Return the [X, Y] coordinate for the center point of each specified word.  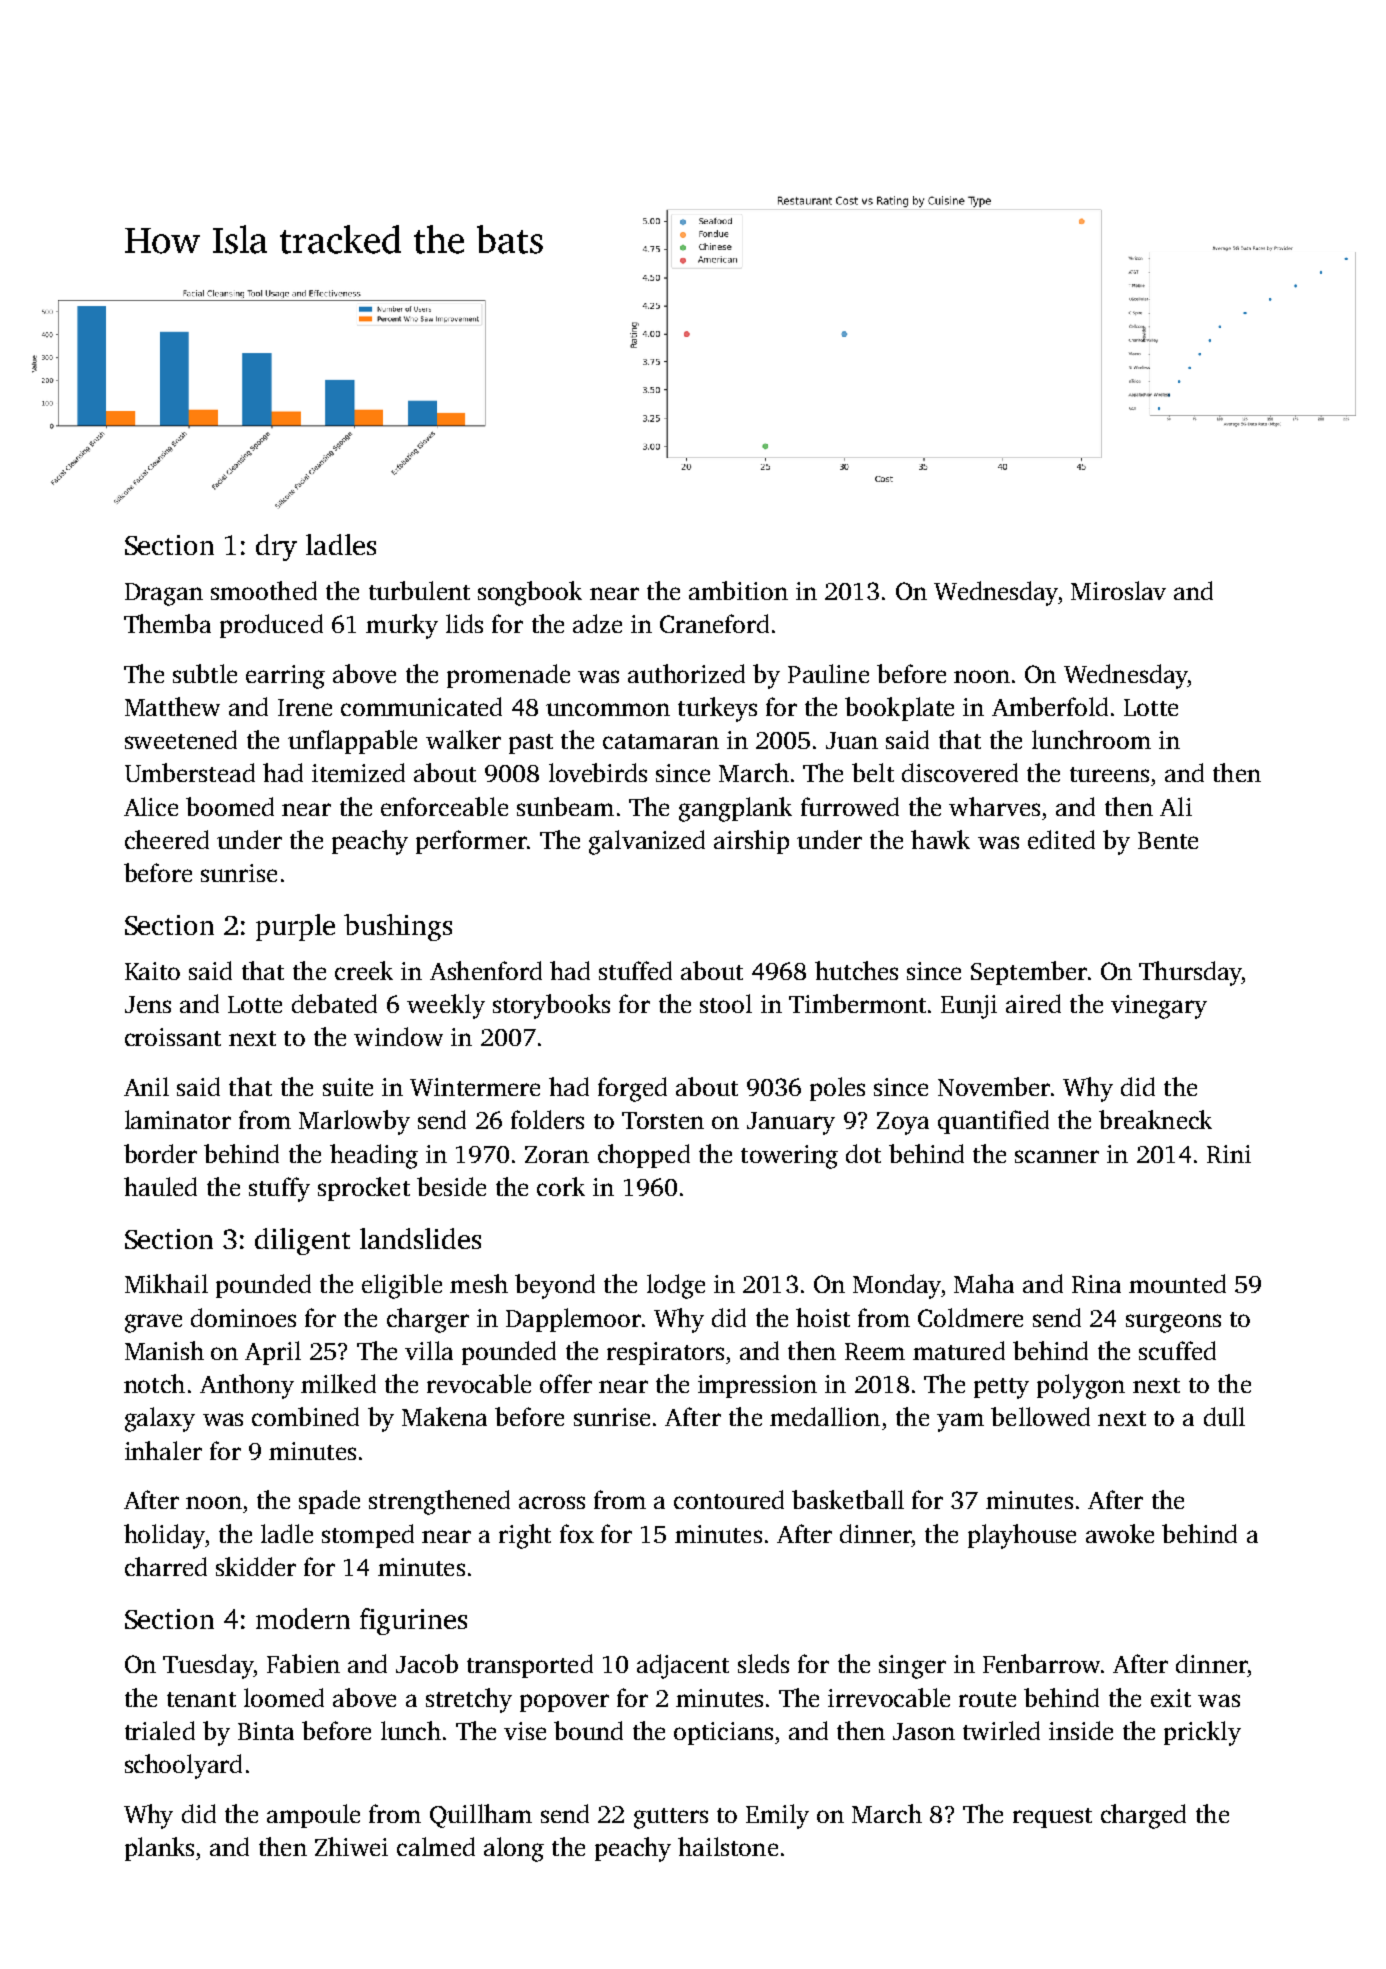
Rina [1096, 1284]
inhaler [163, 1450]
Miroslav [1118, 590]
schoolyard [183, 1766]
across [552, 1502]
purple [295, 927]
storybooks [551, 1006]
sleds [763, 1663]
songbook [530, 593]
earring [285, 677]
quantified [993, 1122]
